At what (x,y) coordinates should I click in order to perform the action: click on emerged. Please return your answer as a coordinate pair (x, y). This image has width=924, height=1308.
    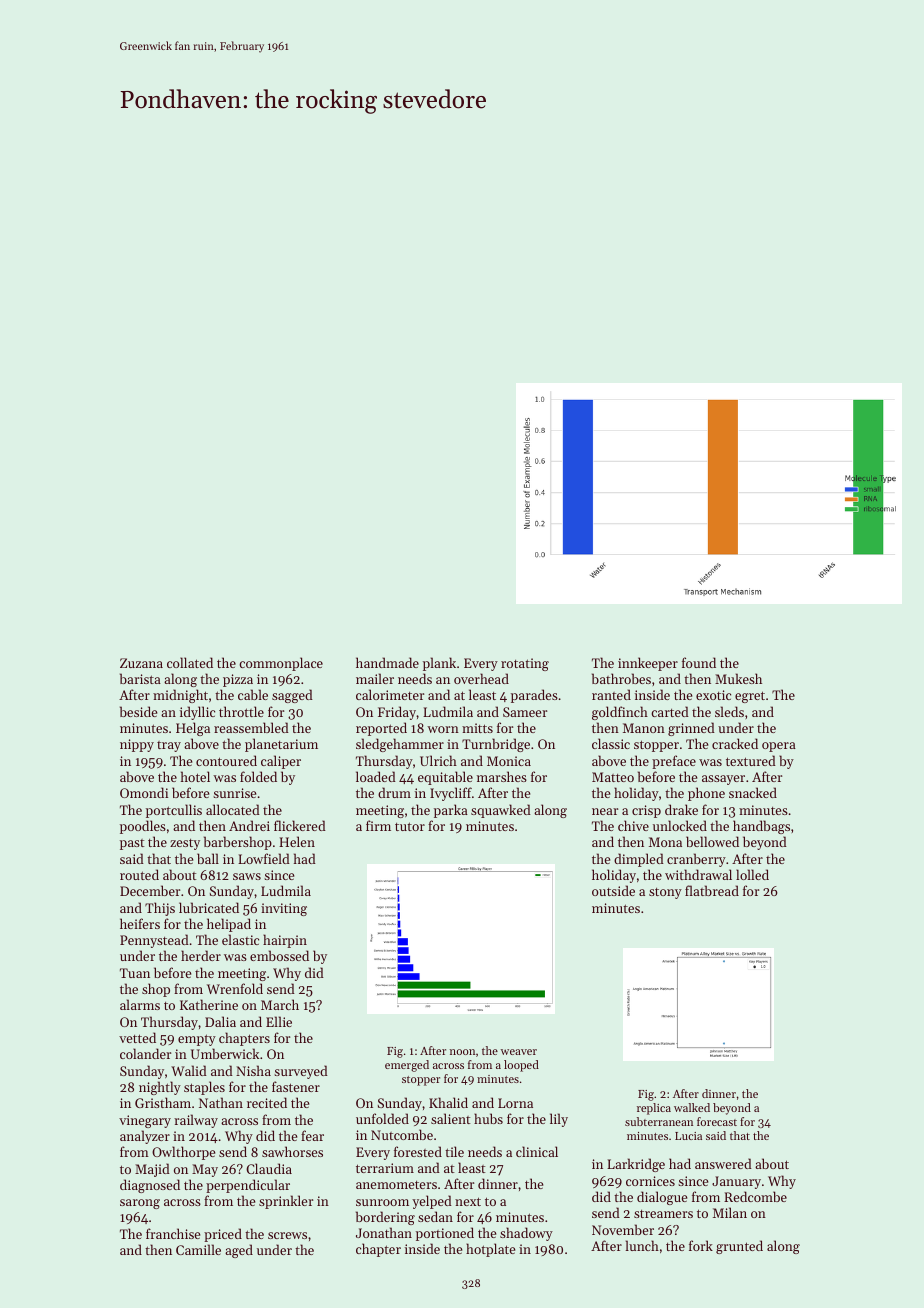
    Looking at the image, I should click on (407, 1066).
